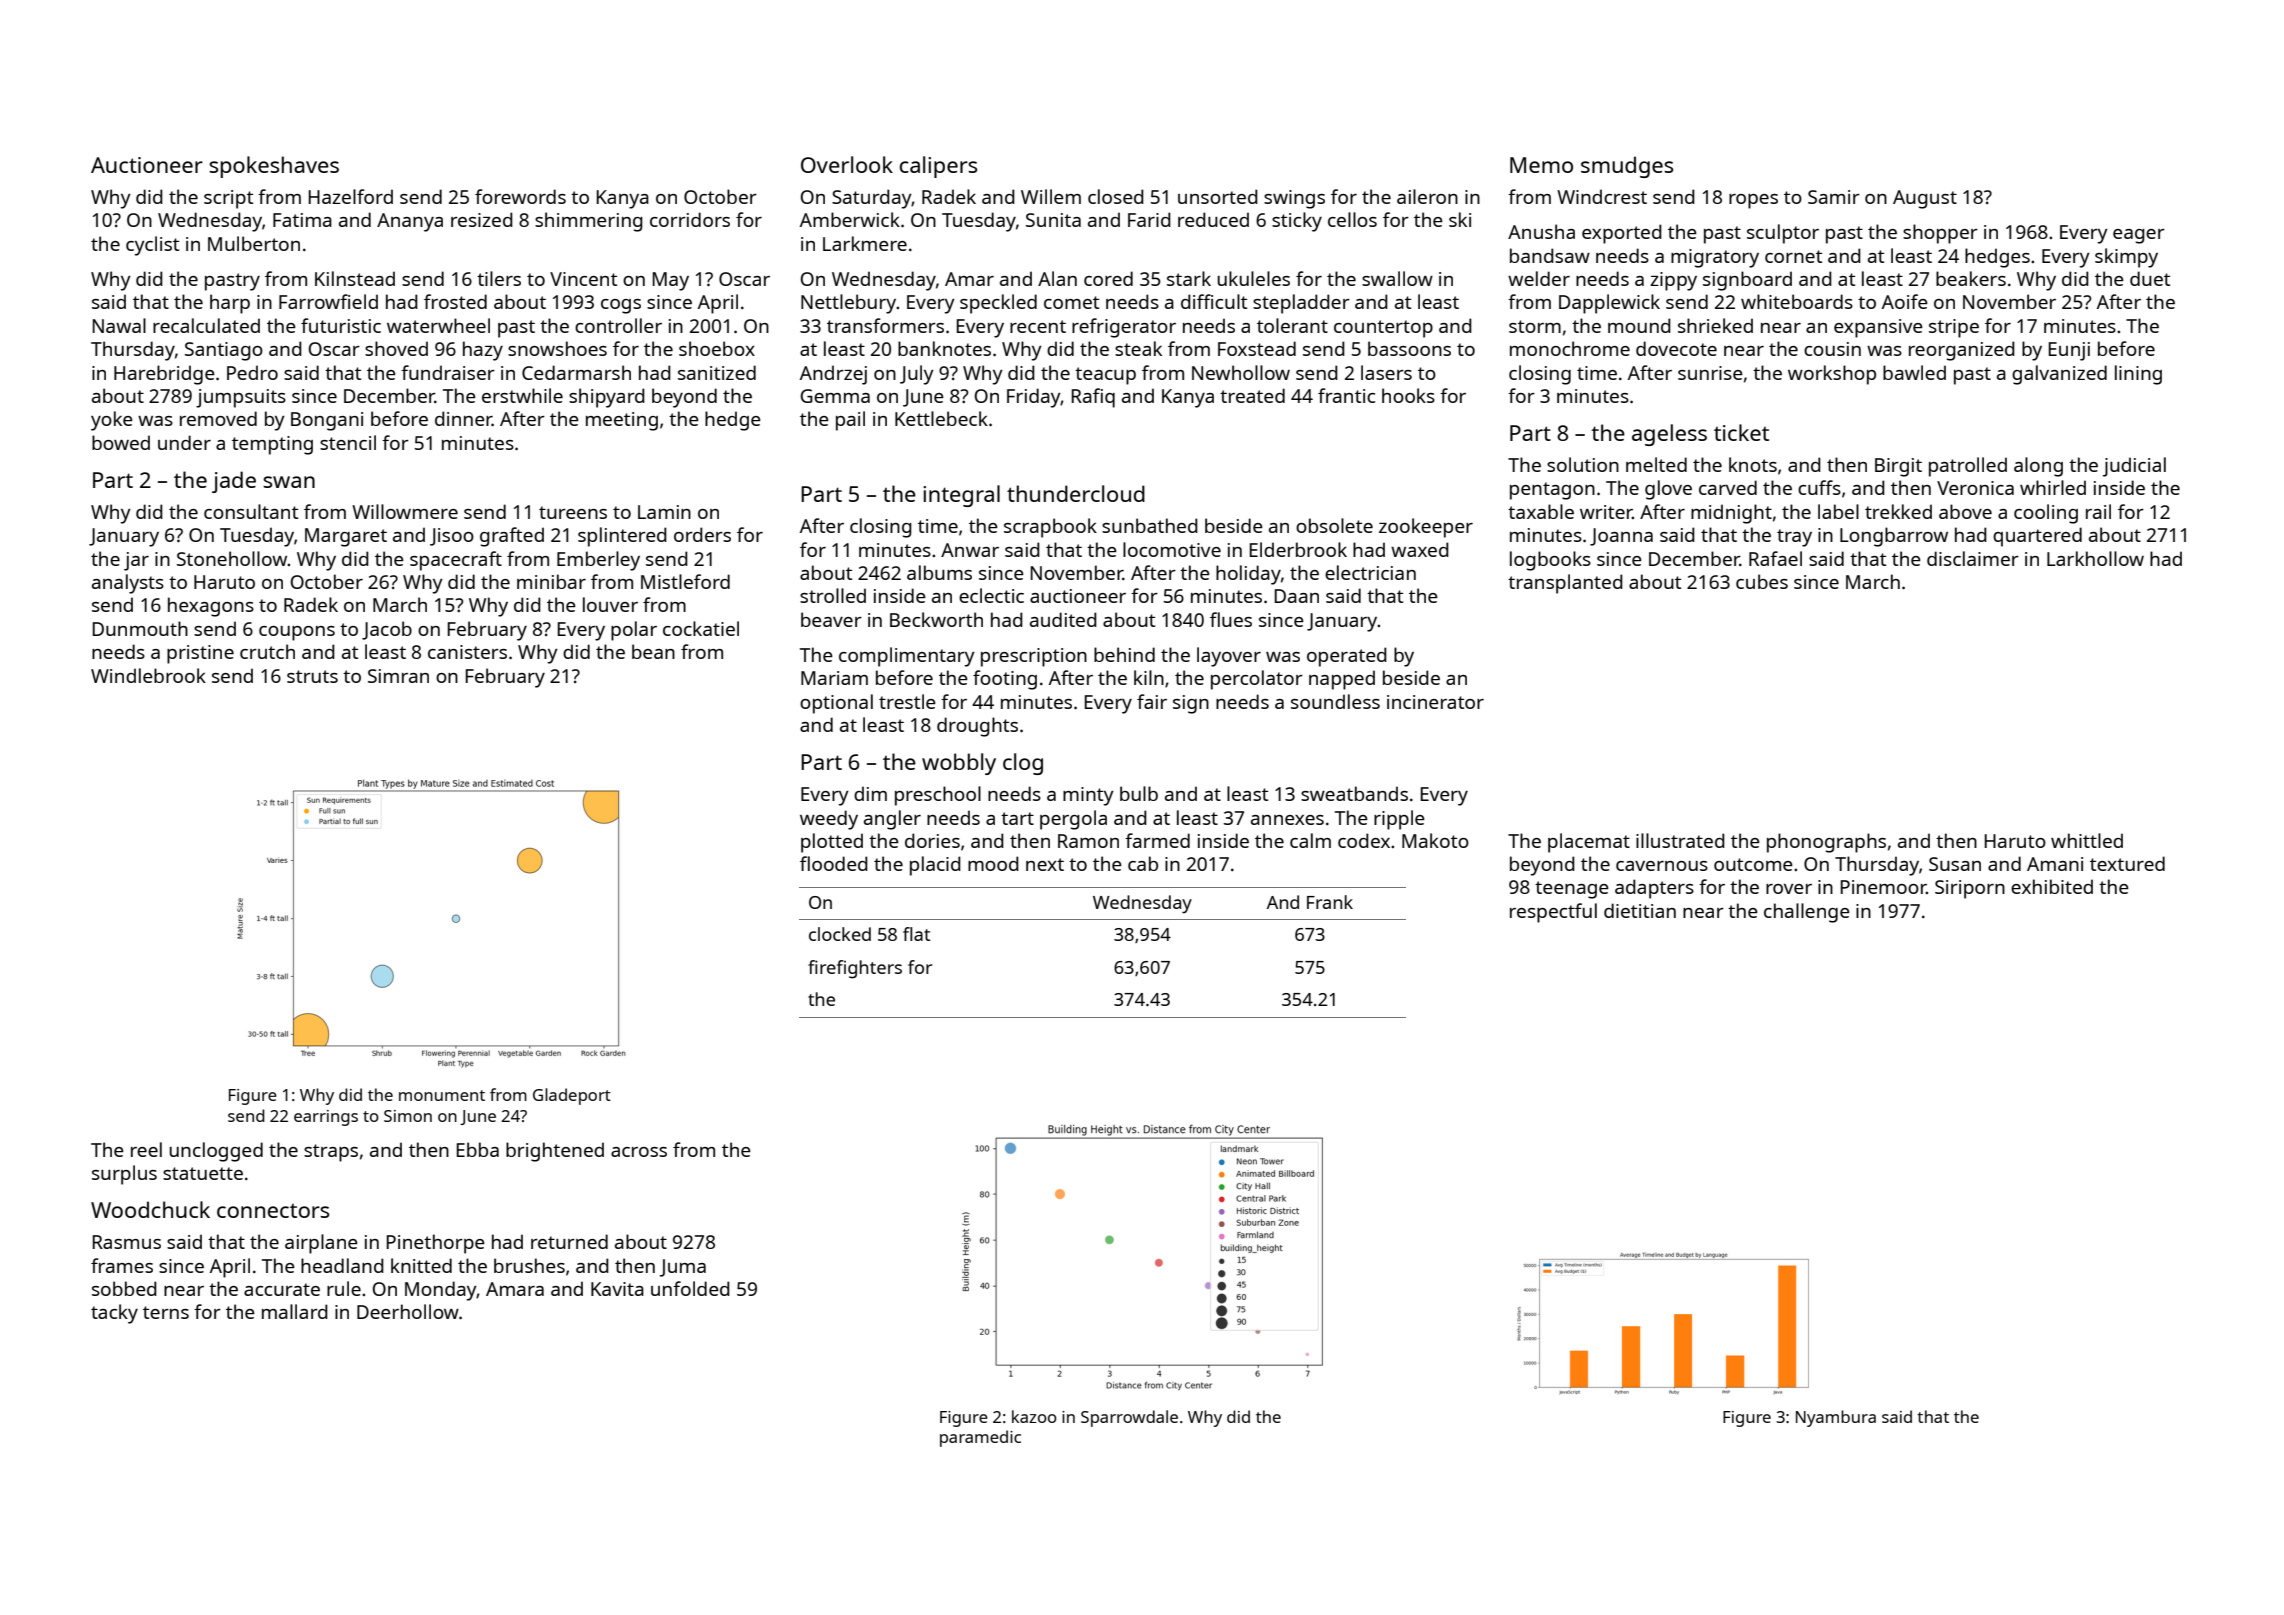 Image resolution: width=2284 pixels, height=1615 pixels. Describe the element at coordinates (1640, 910) in the screenshot. I see `dietitian` at that location.
